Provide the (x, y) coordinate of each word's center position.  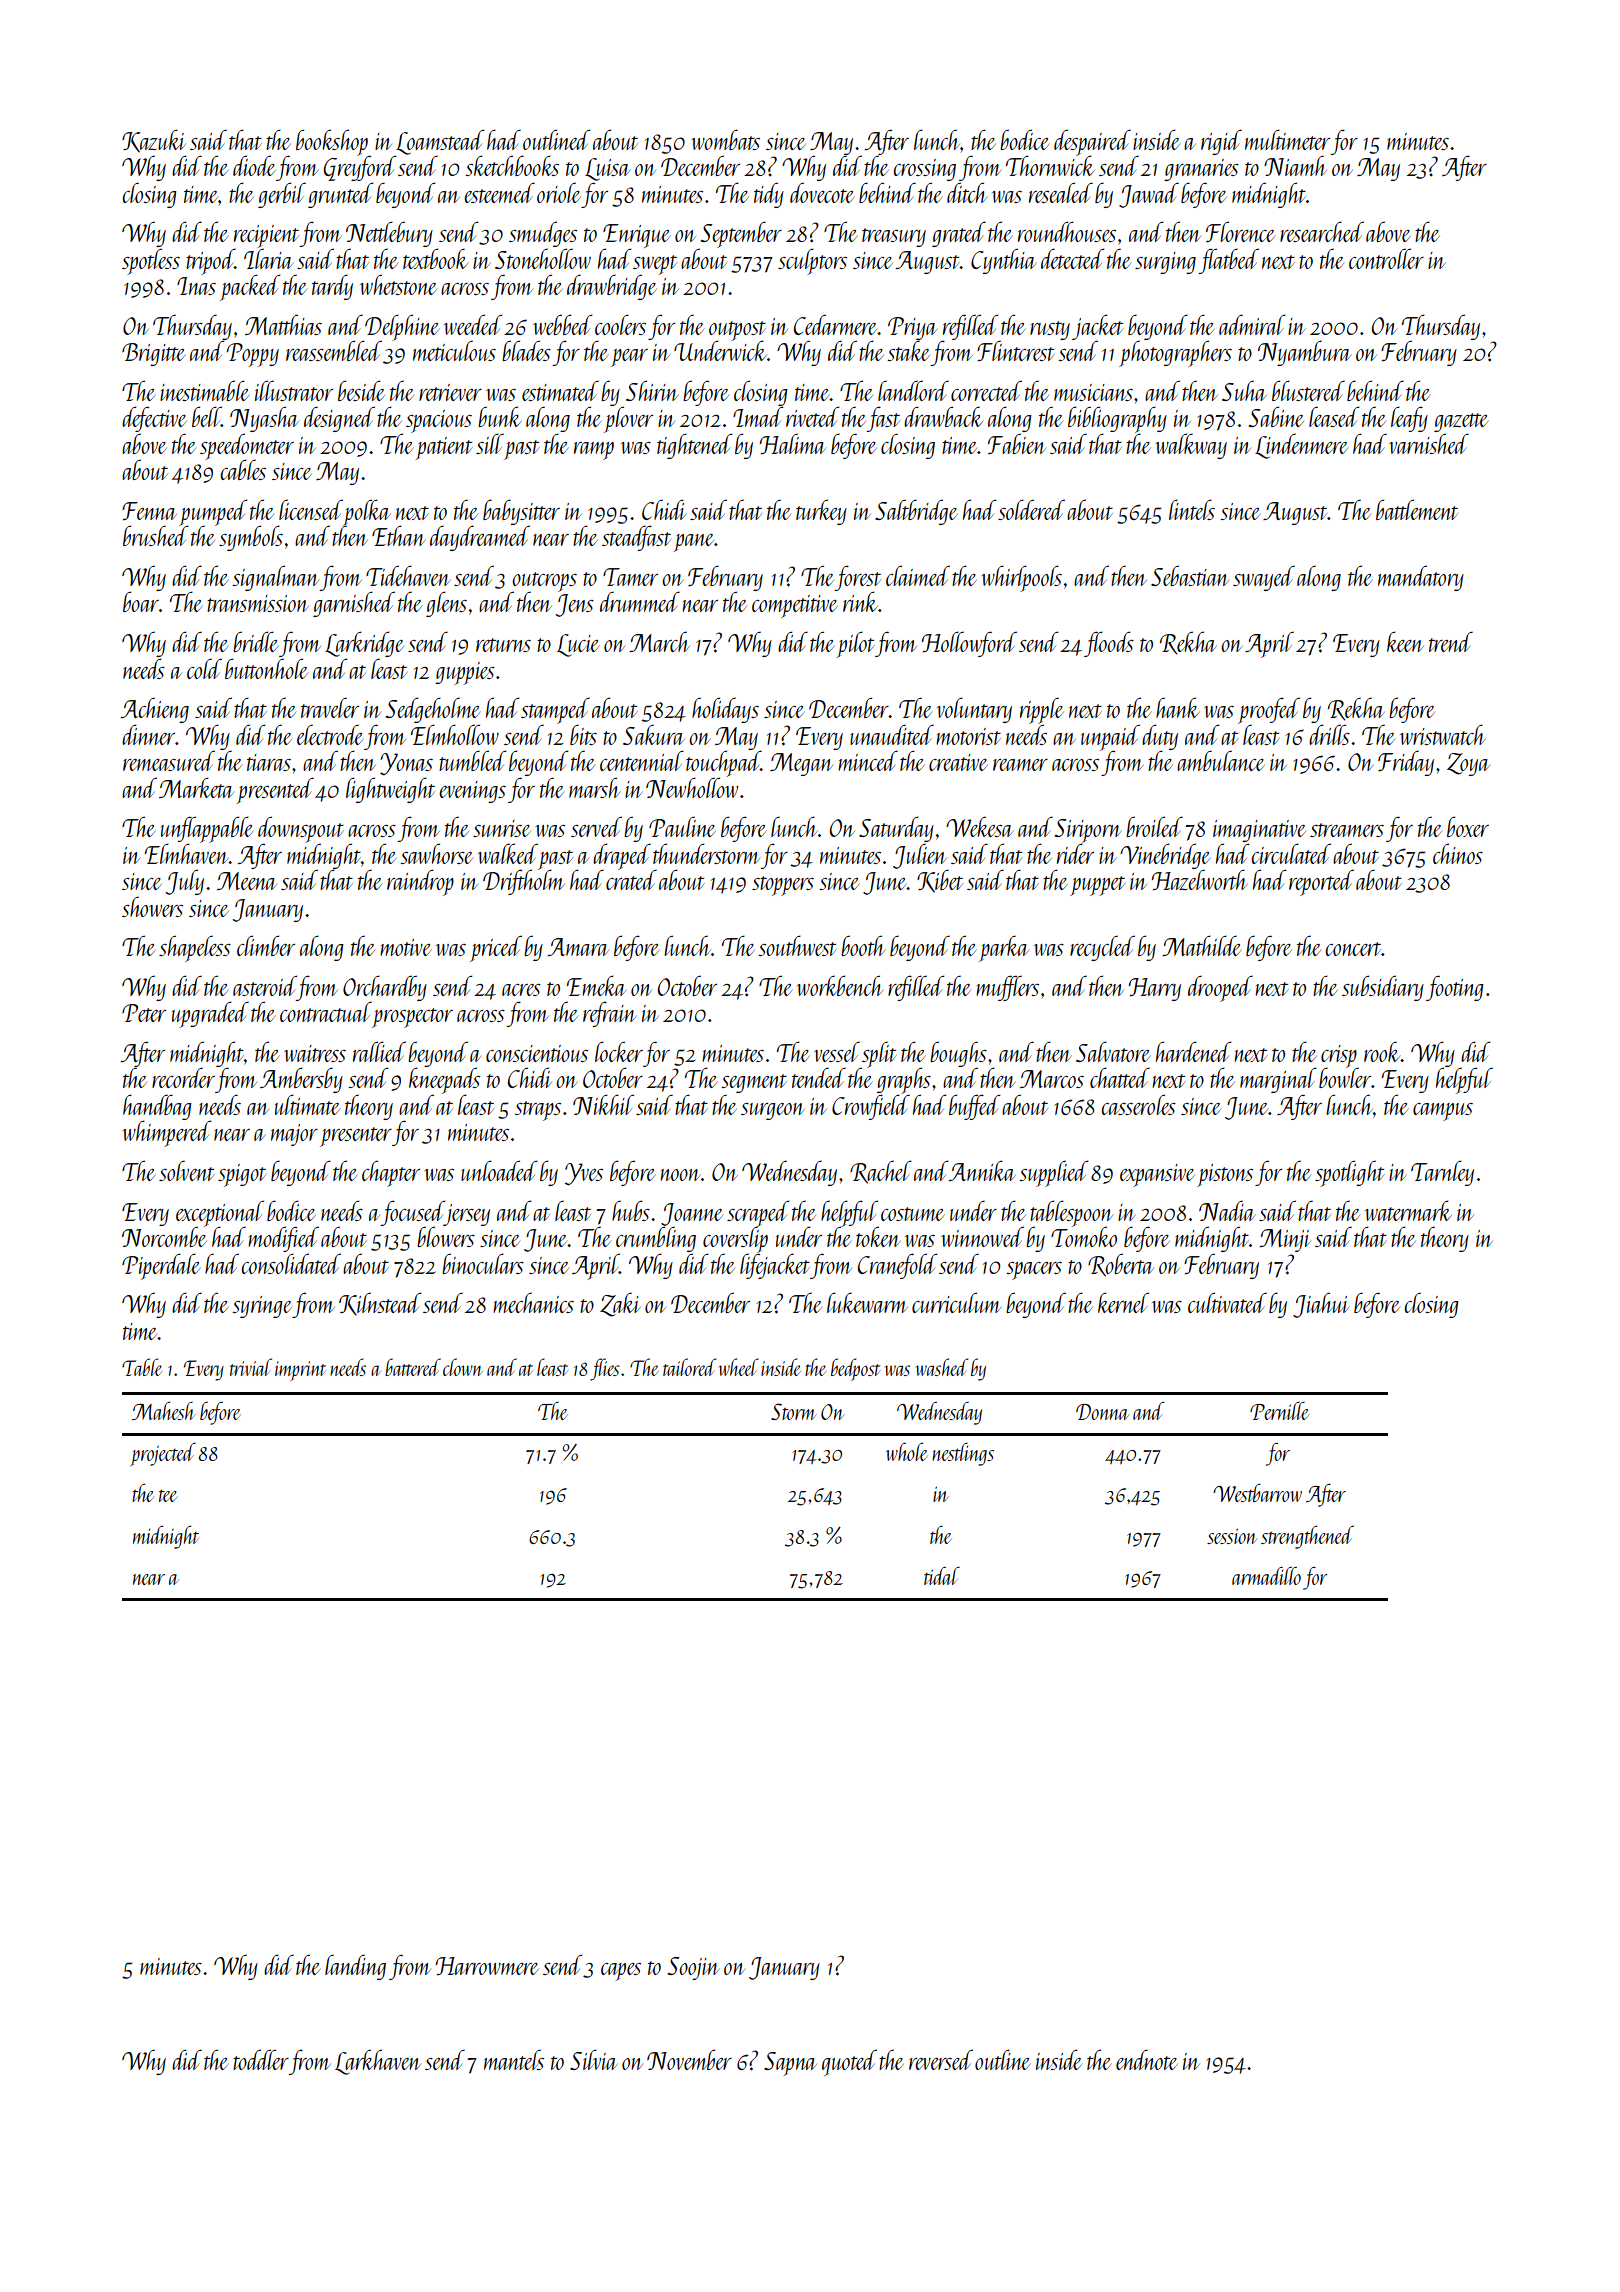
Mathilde (1202, 945)
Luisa (608, 169)
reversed (941, 2059)
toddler (261, 2059)
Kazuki (154, 141)
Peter (144, 1013)
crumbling (656, 1239)
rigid (1221, 142)
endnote (1147, 2059)
